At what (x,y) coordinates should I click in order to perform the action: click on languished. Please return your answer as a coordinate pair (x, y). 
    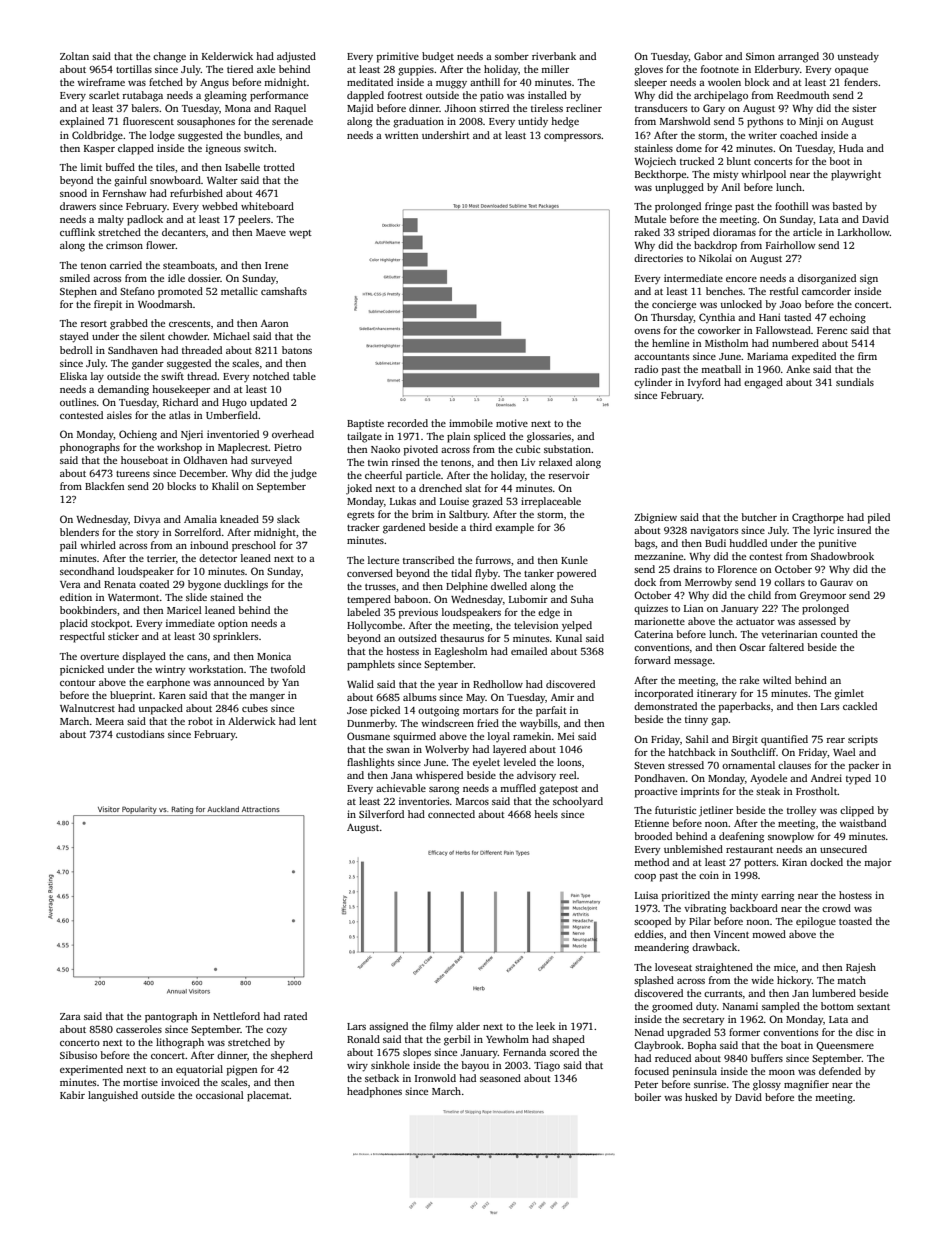
    Looking at the image, I should click on (113, 1096).
